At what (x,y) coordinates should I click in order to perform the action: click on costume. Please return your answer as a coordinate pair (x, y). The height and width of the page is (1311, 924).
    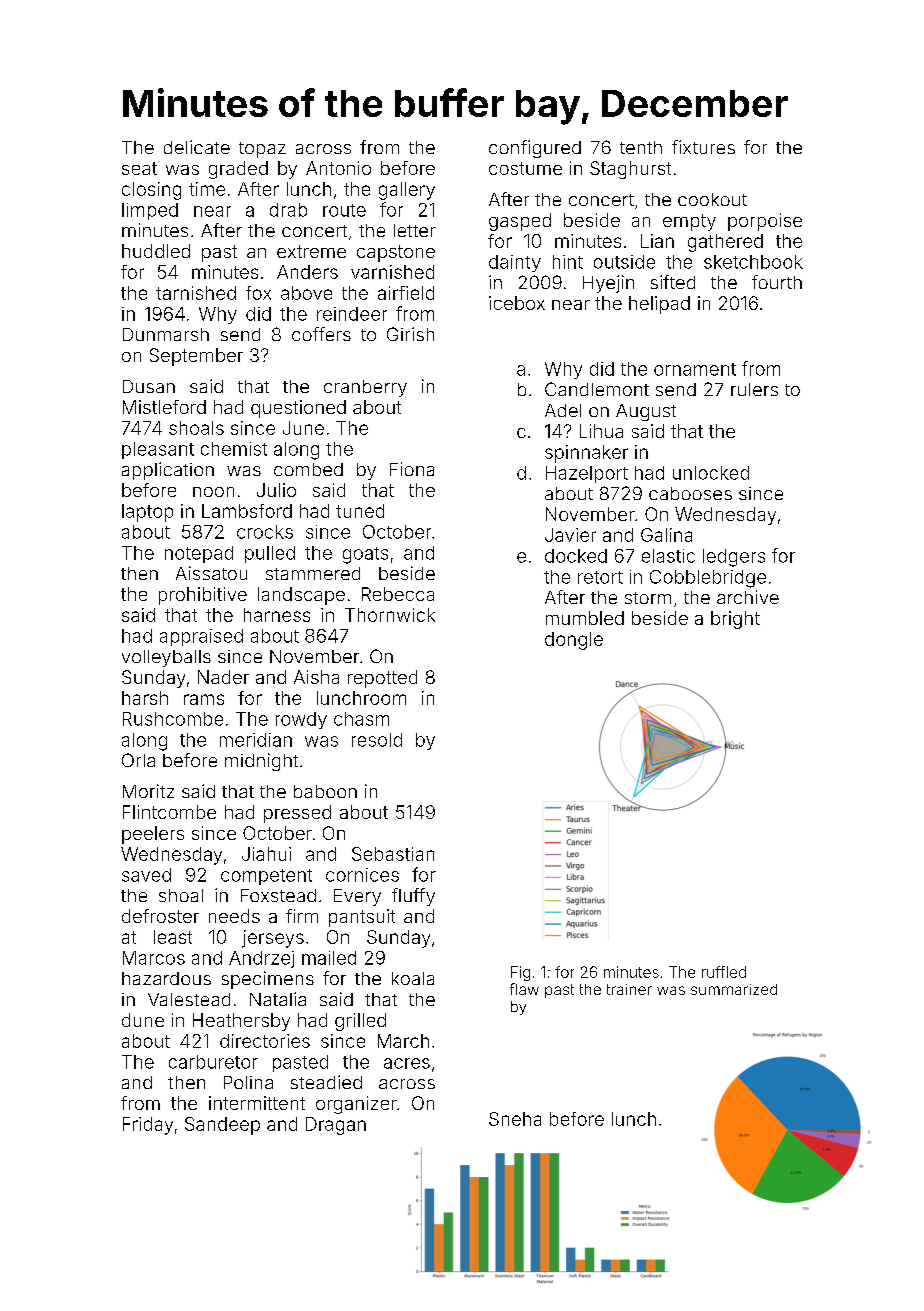
    Looking at the image, I should click on (525, 168).
